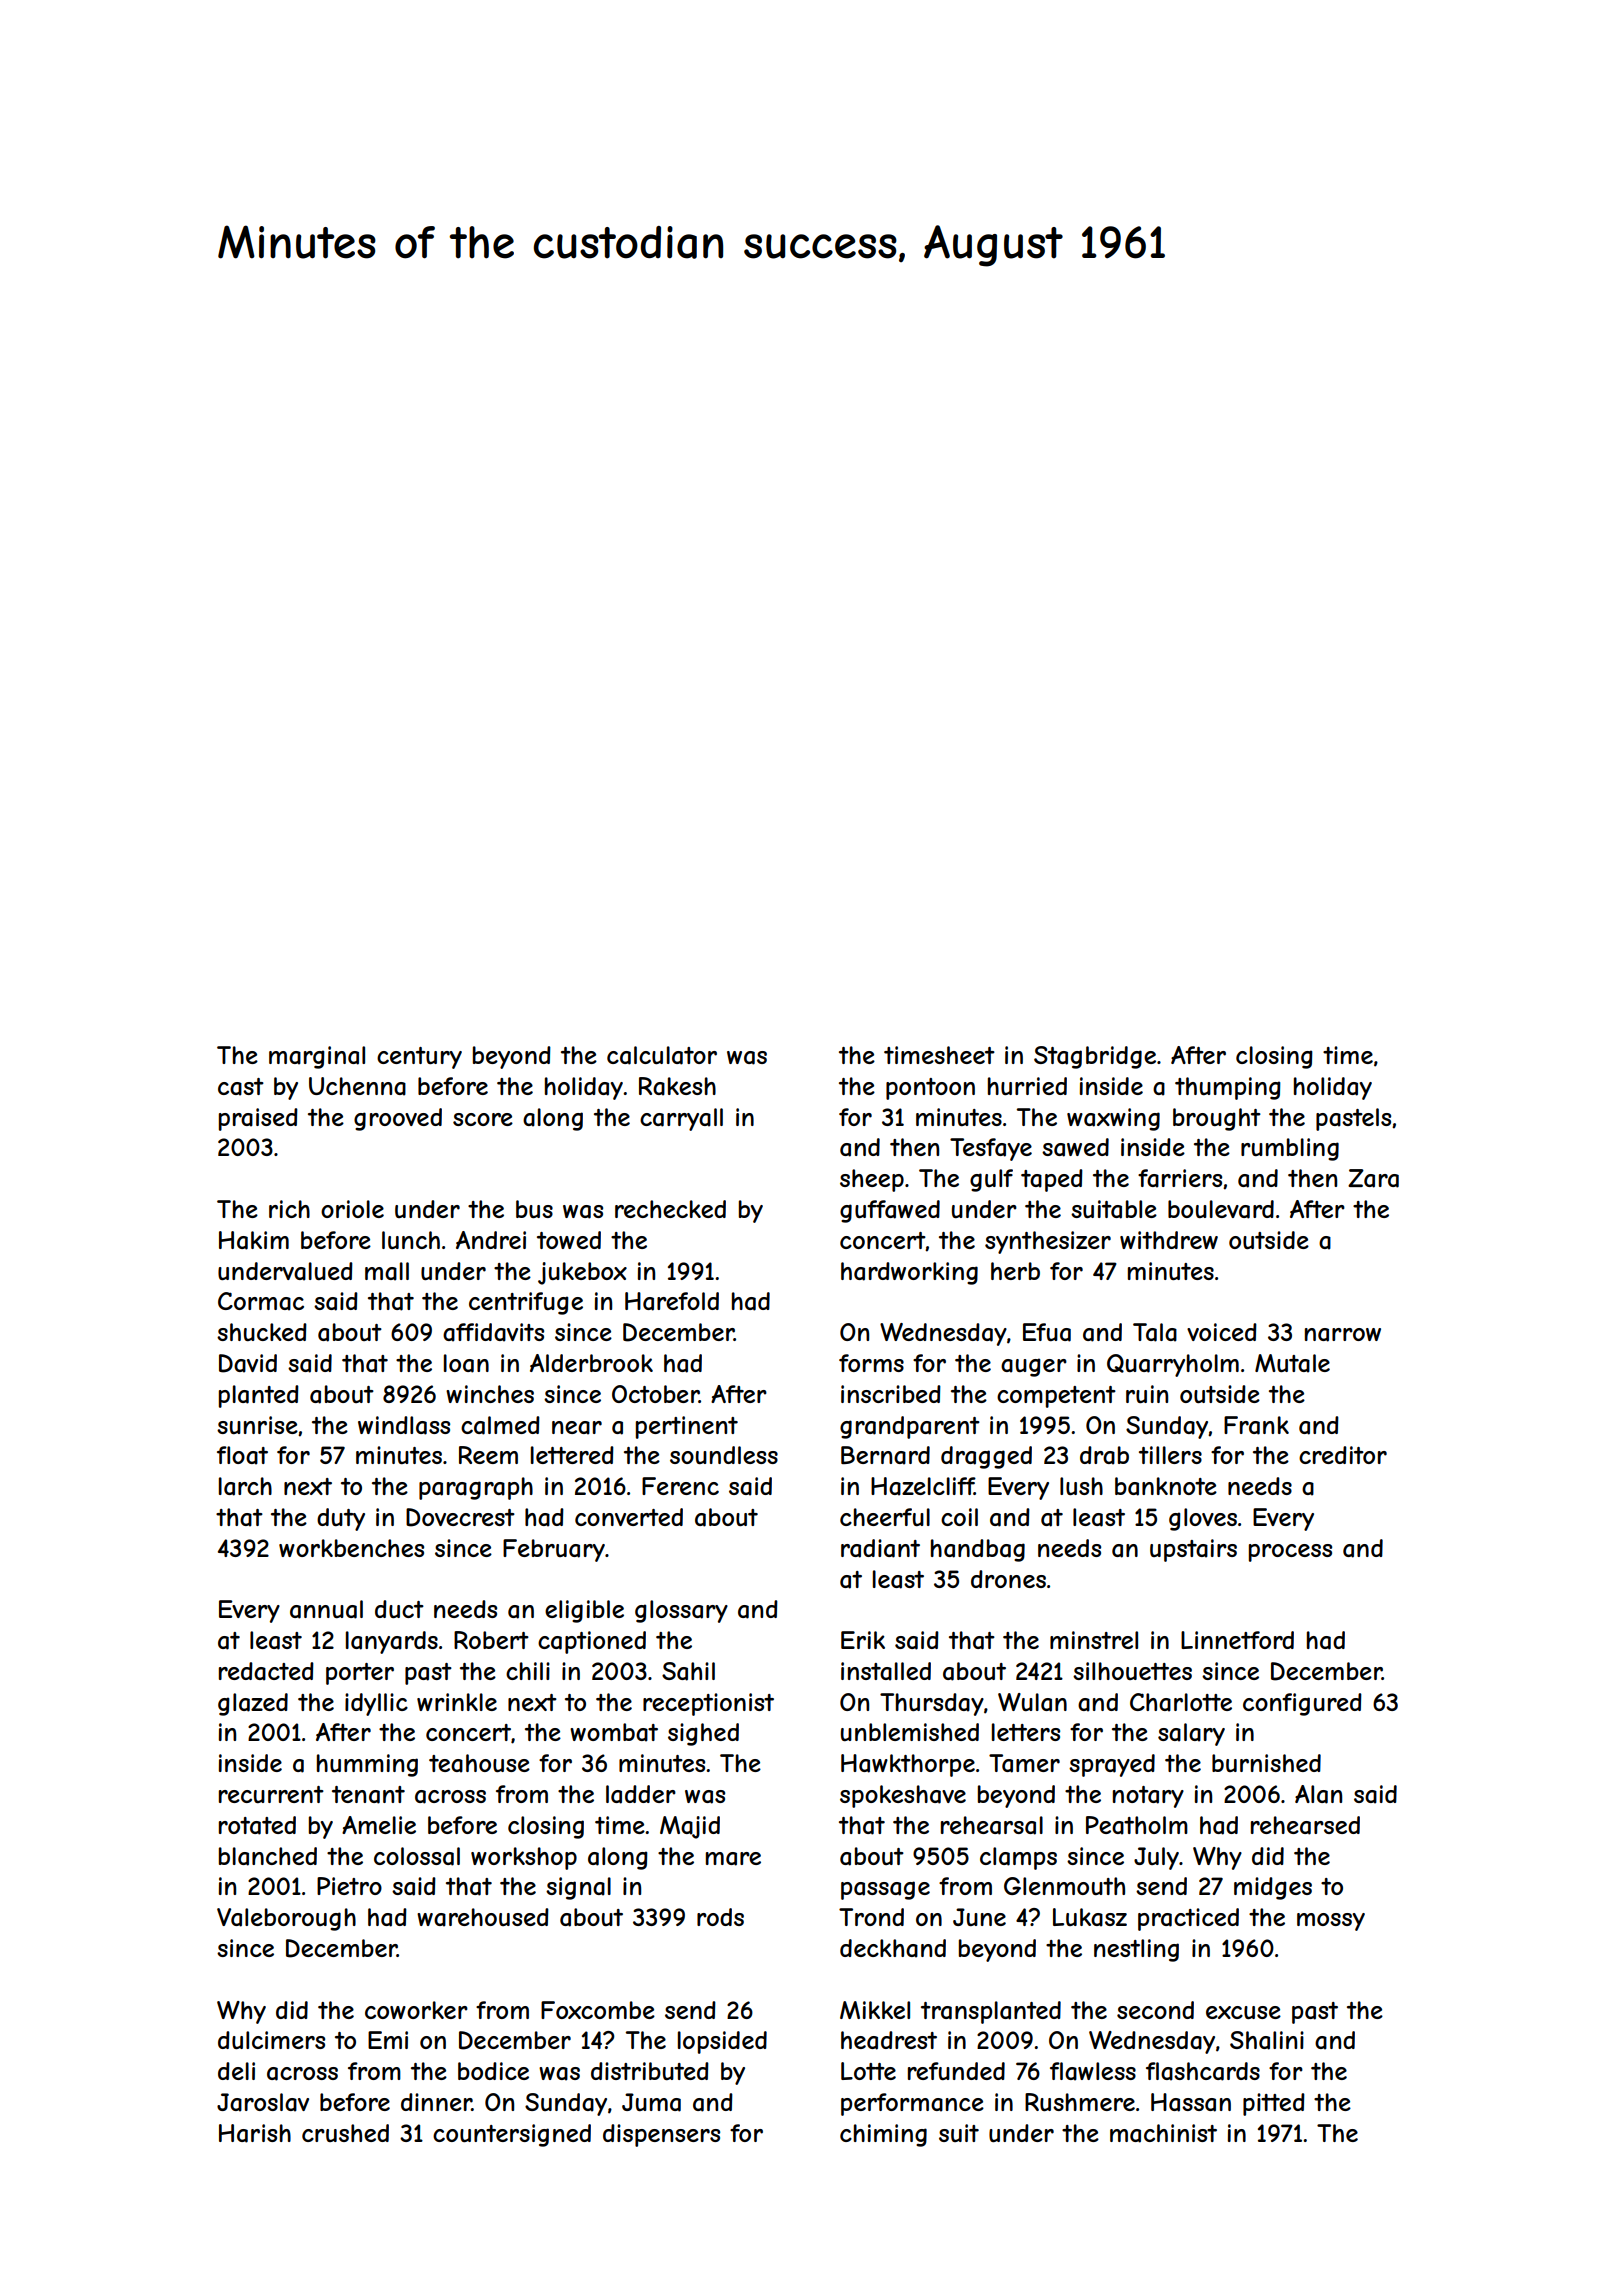  What do you see at coordinates (368, 1795) in the screenshot?
I see `tenant` at bounding box center [368, 1795].
